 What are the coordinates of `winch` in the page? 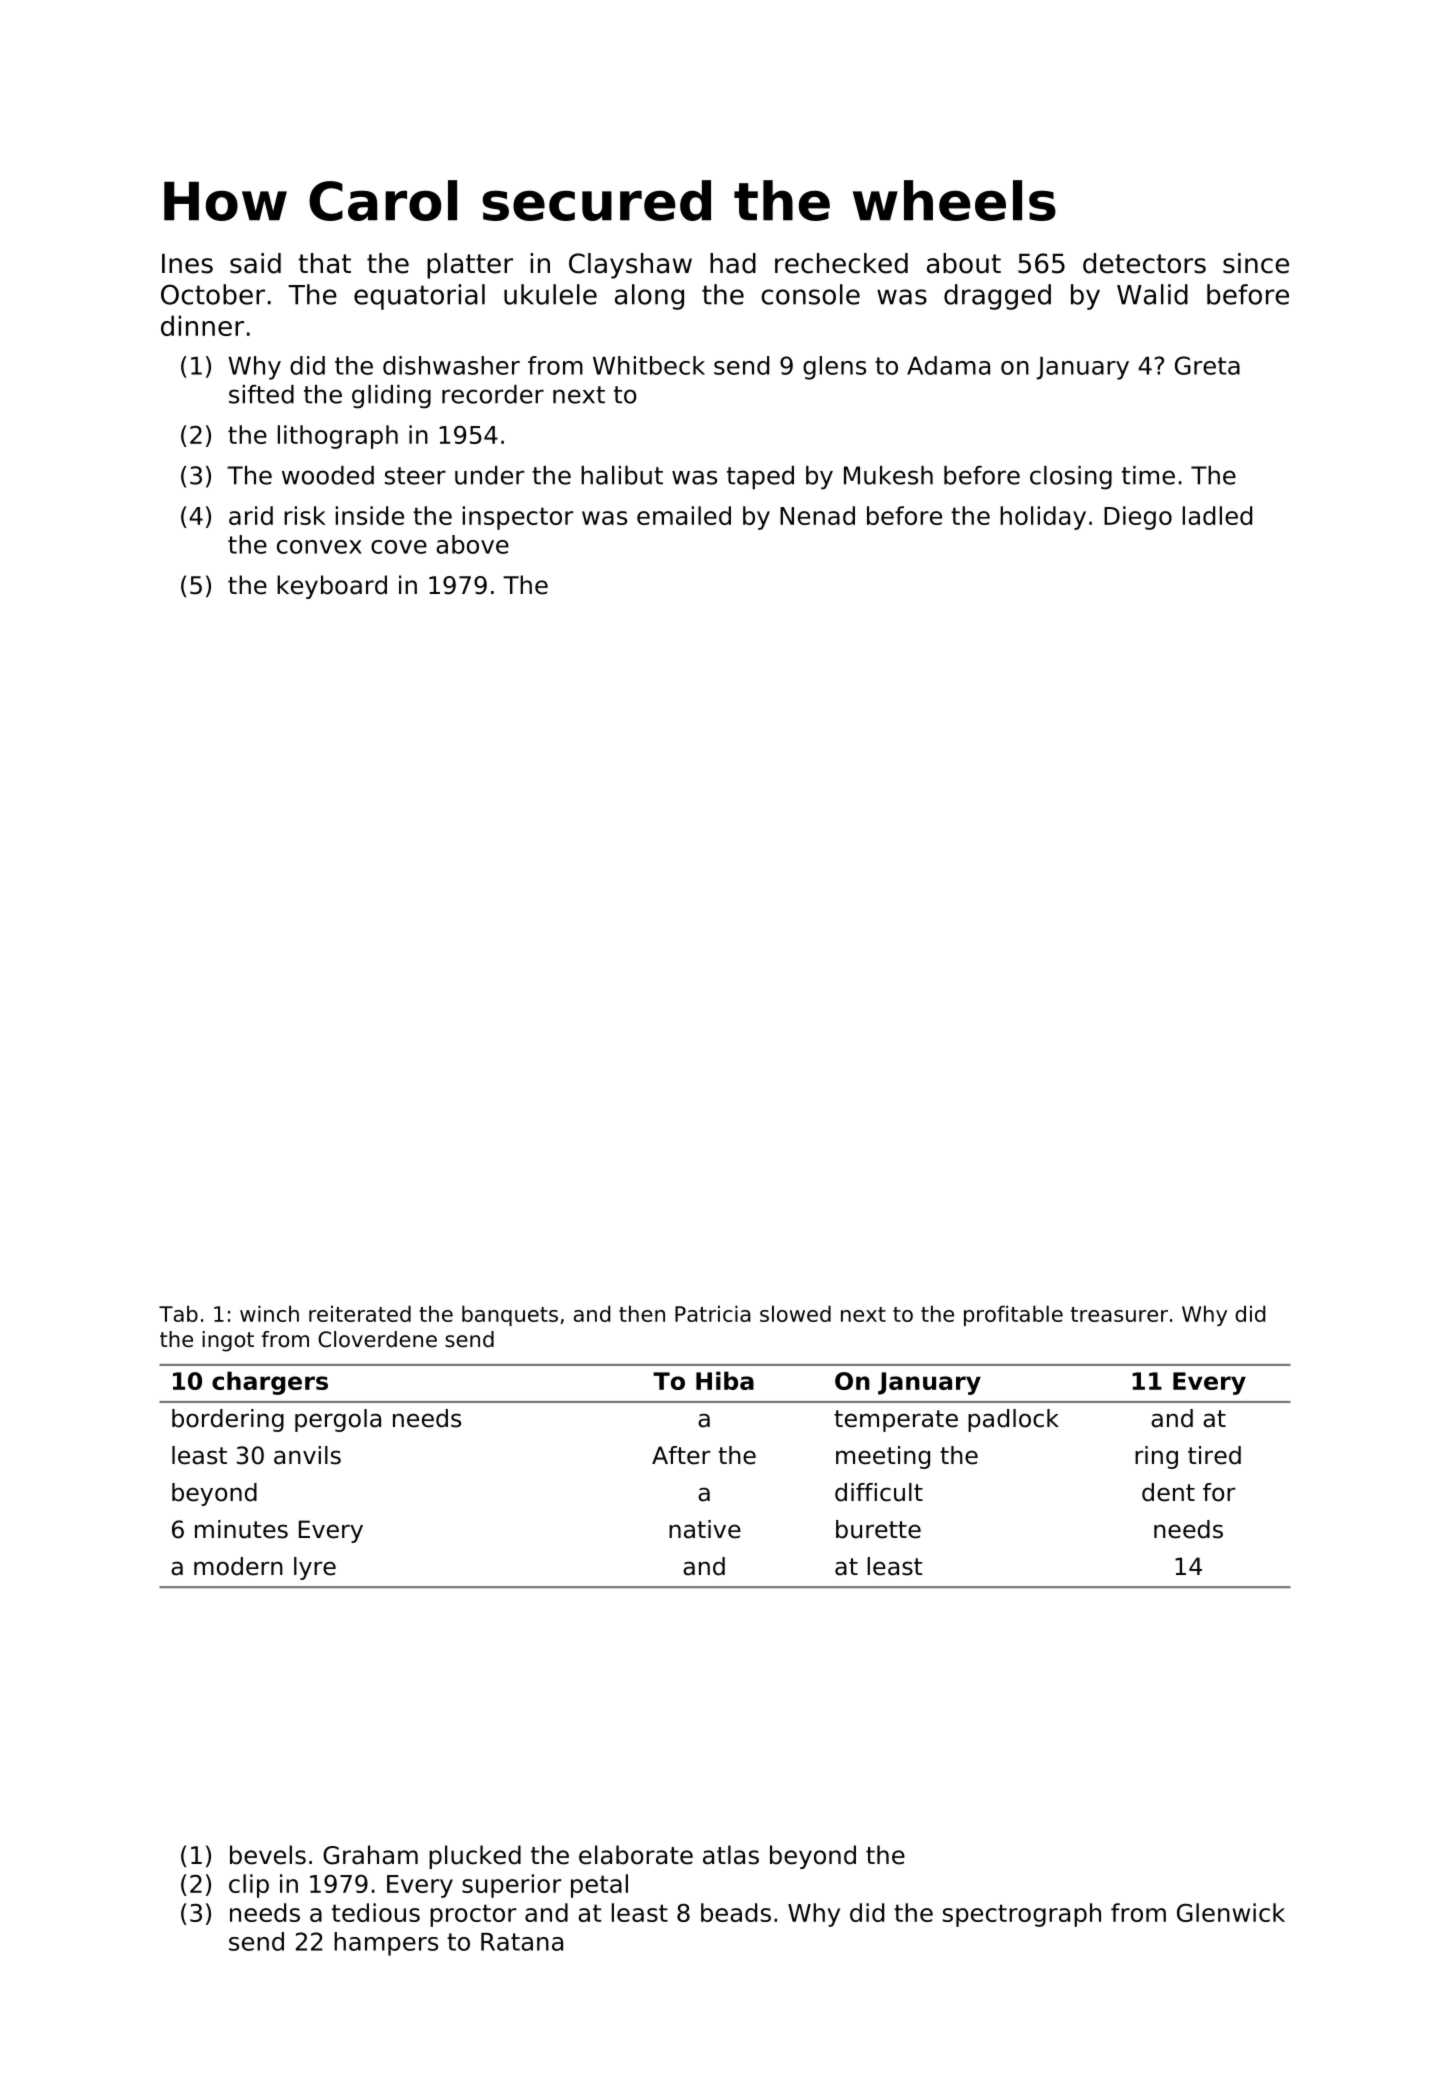 It's located at (269, 1313).
